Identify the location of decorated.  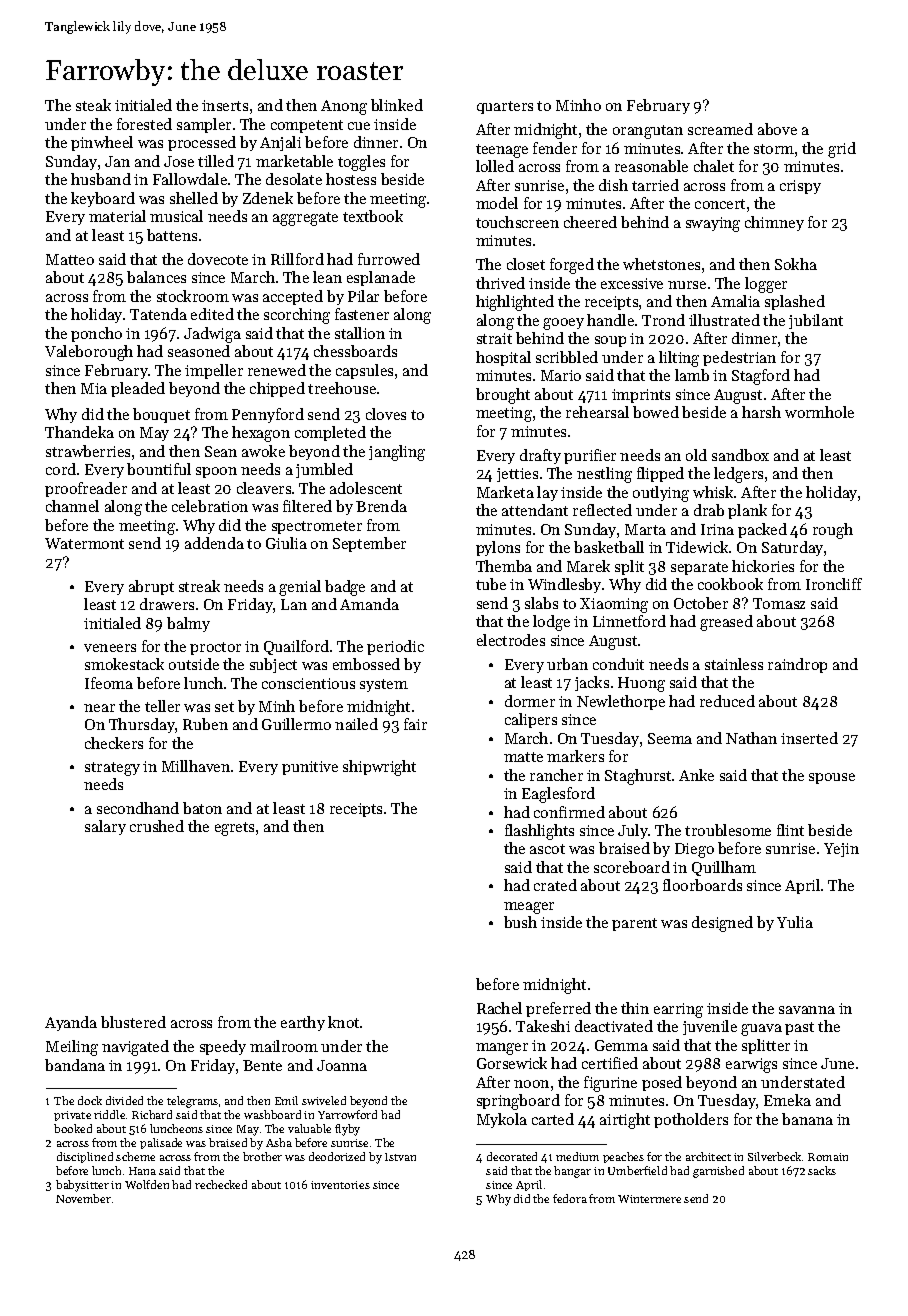
(512, 1156).
